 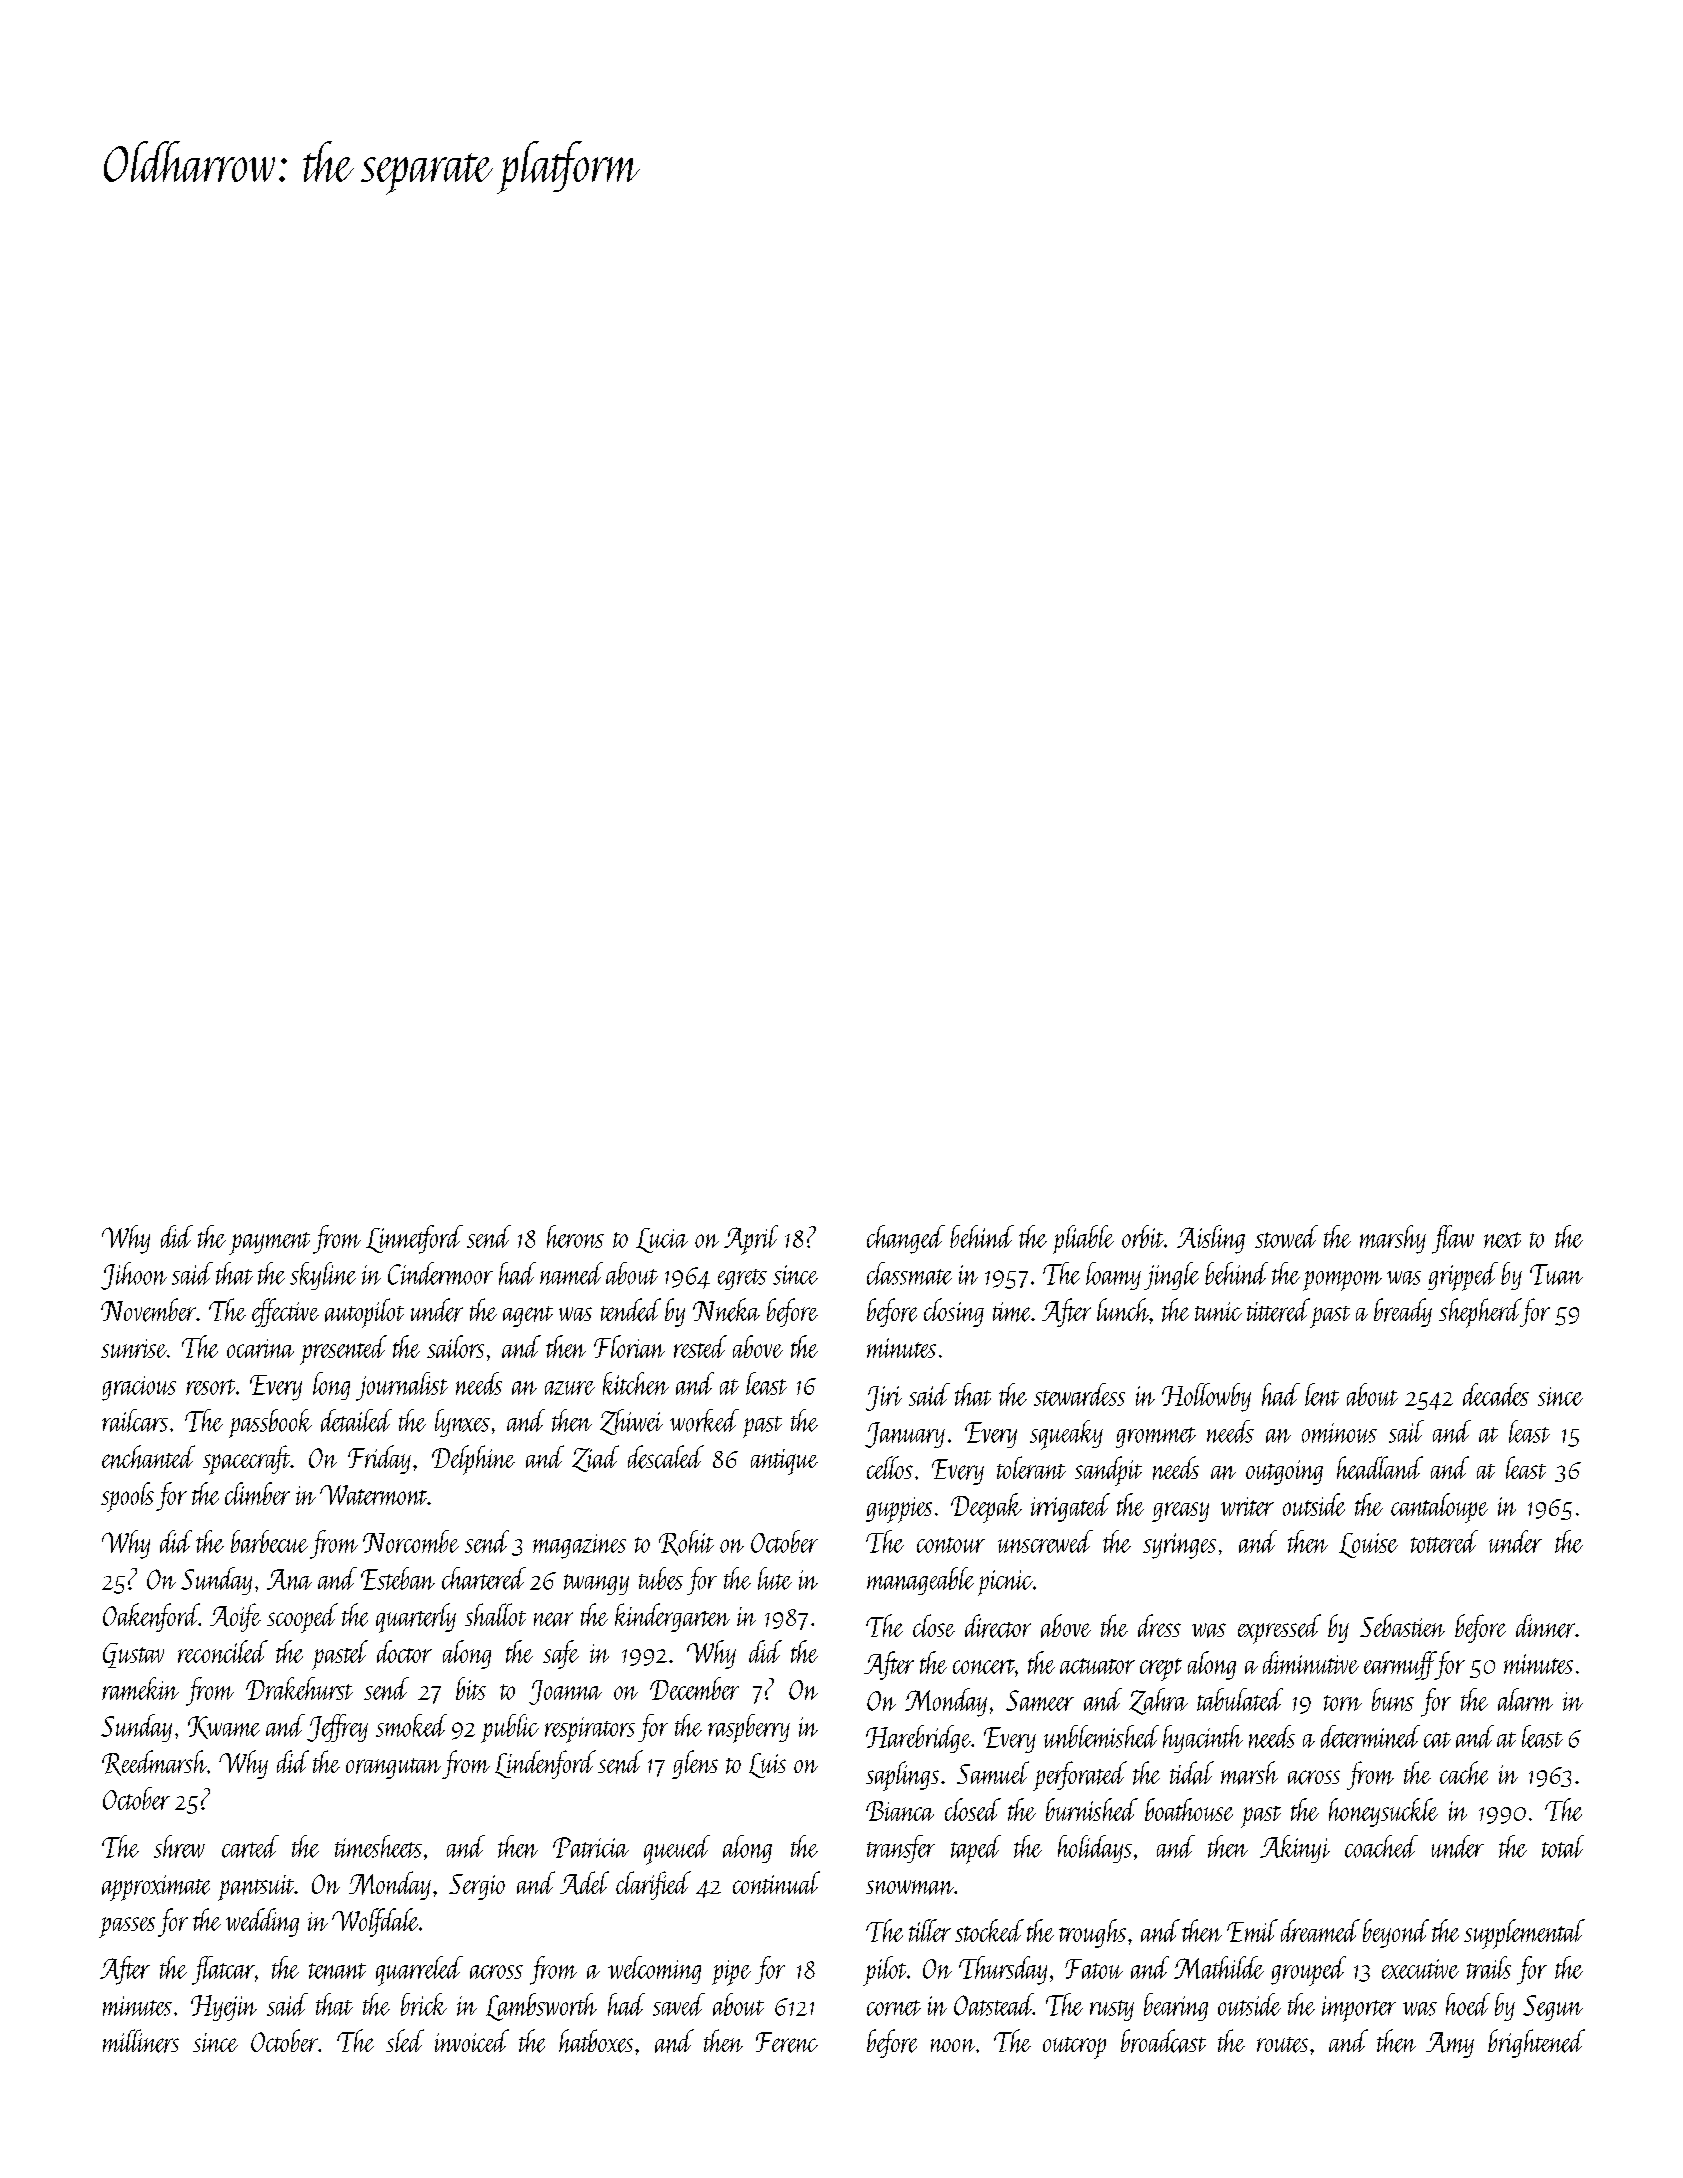 What do you see at coordinates (269, 1243) in the screenshot?
I see `payment` at bounding box center [269, 1243].
